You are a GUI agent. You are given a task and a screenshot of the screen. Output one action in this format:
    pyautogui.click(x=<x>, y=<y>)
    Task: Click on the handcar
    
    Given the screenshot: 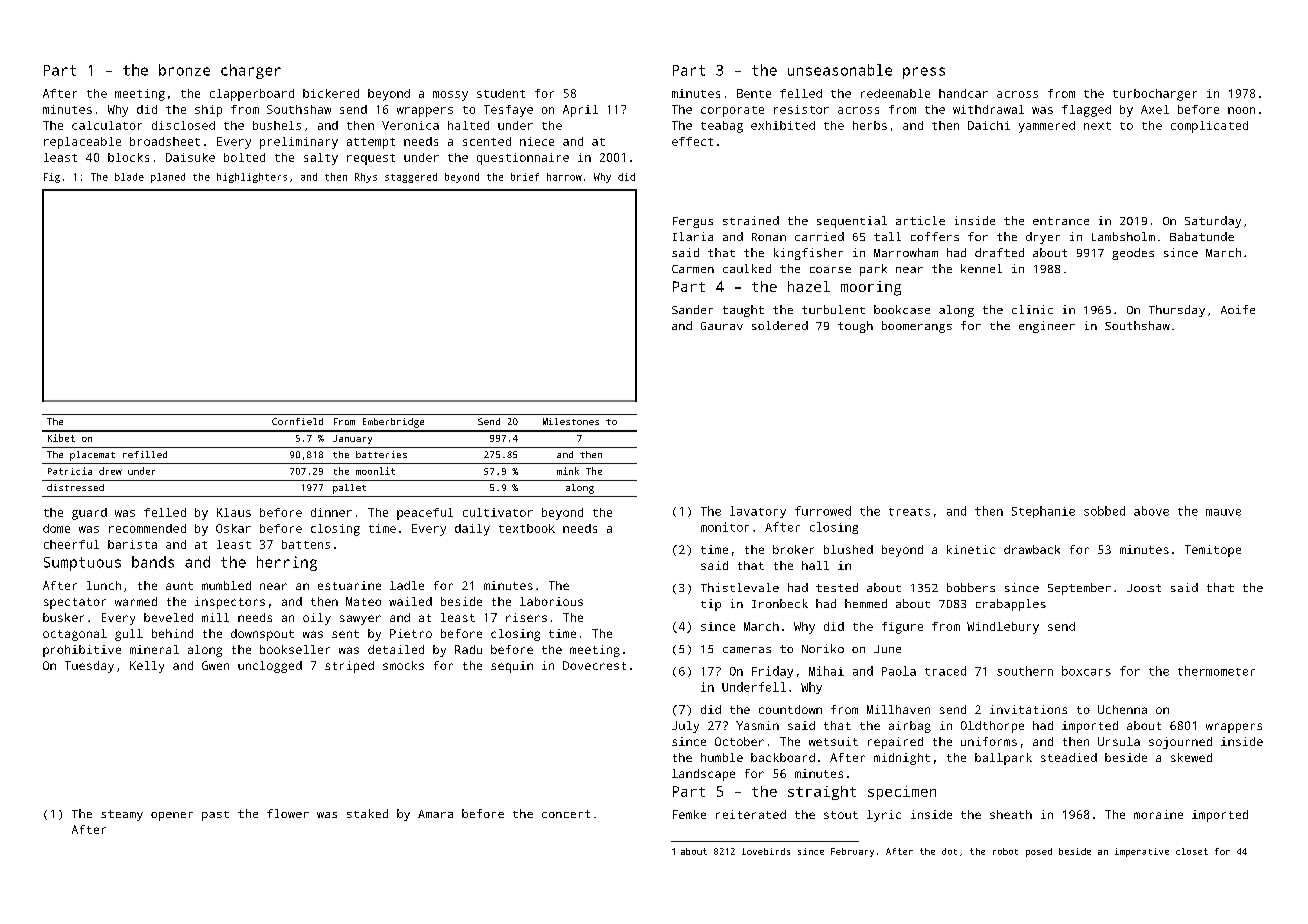 What is the action you would take?
    pyautogui.click(x=963, y=93)
